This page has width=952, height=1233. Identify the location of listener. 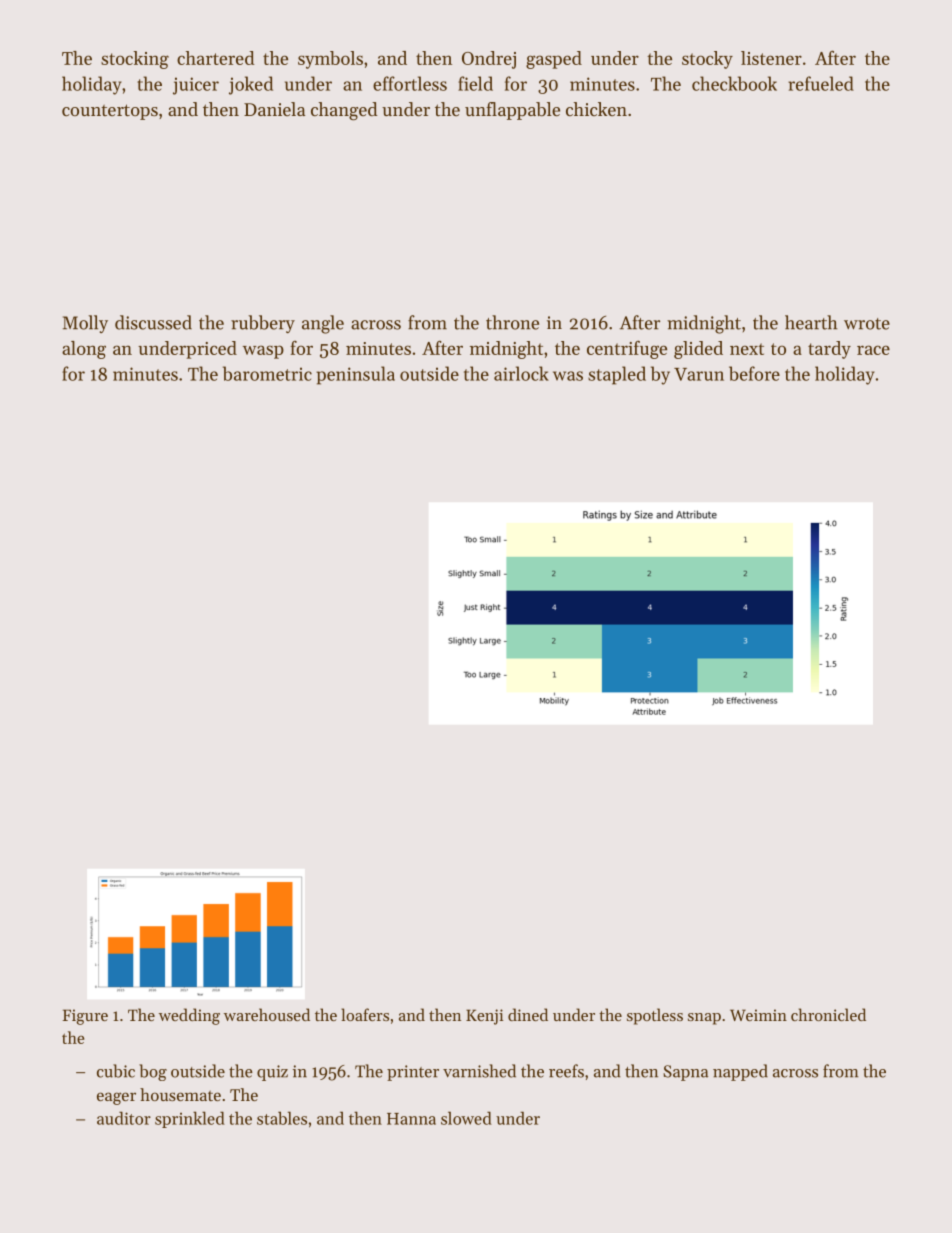
(771, 58).
